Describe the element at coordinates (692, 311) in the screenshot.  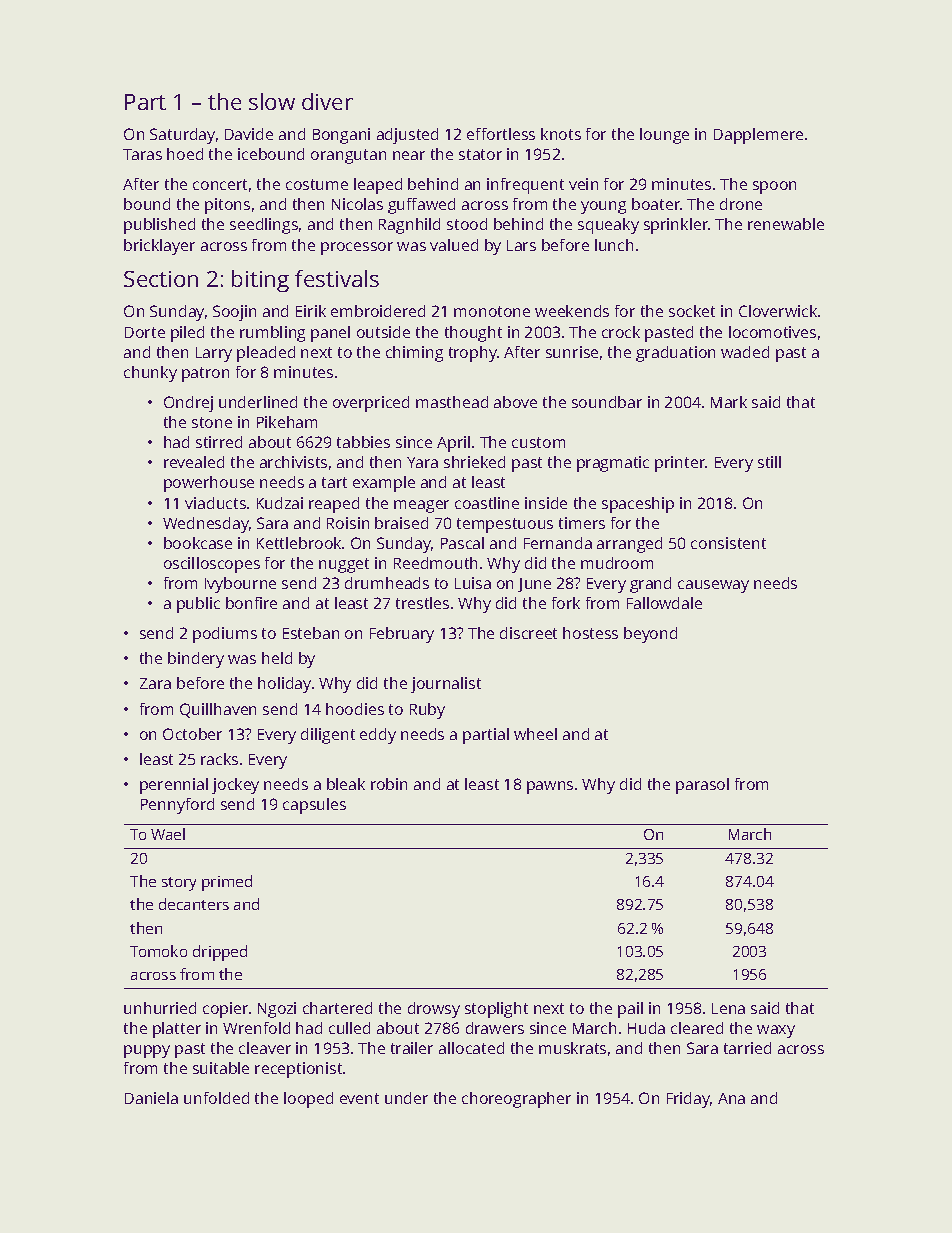
I see `socket` at that location.
